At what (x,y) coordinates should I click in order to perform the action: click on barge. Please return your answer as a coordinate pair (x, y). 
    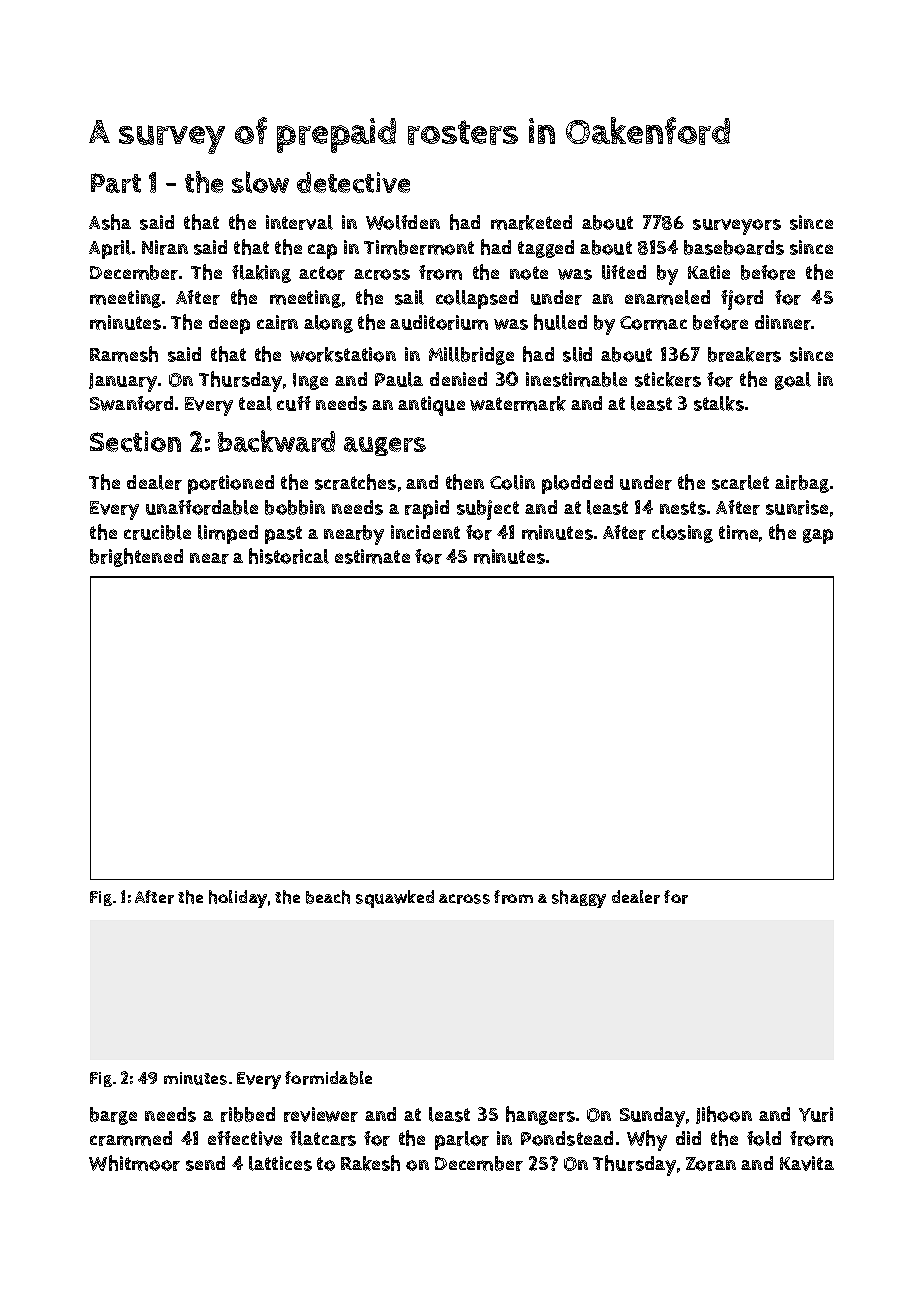
    Looking at the image, I should click on (113, 1116).
